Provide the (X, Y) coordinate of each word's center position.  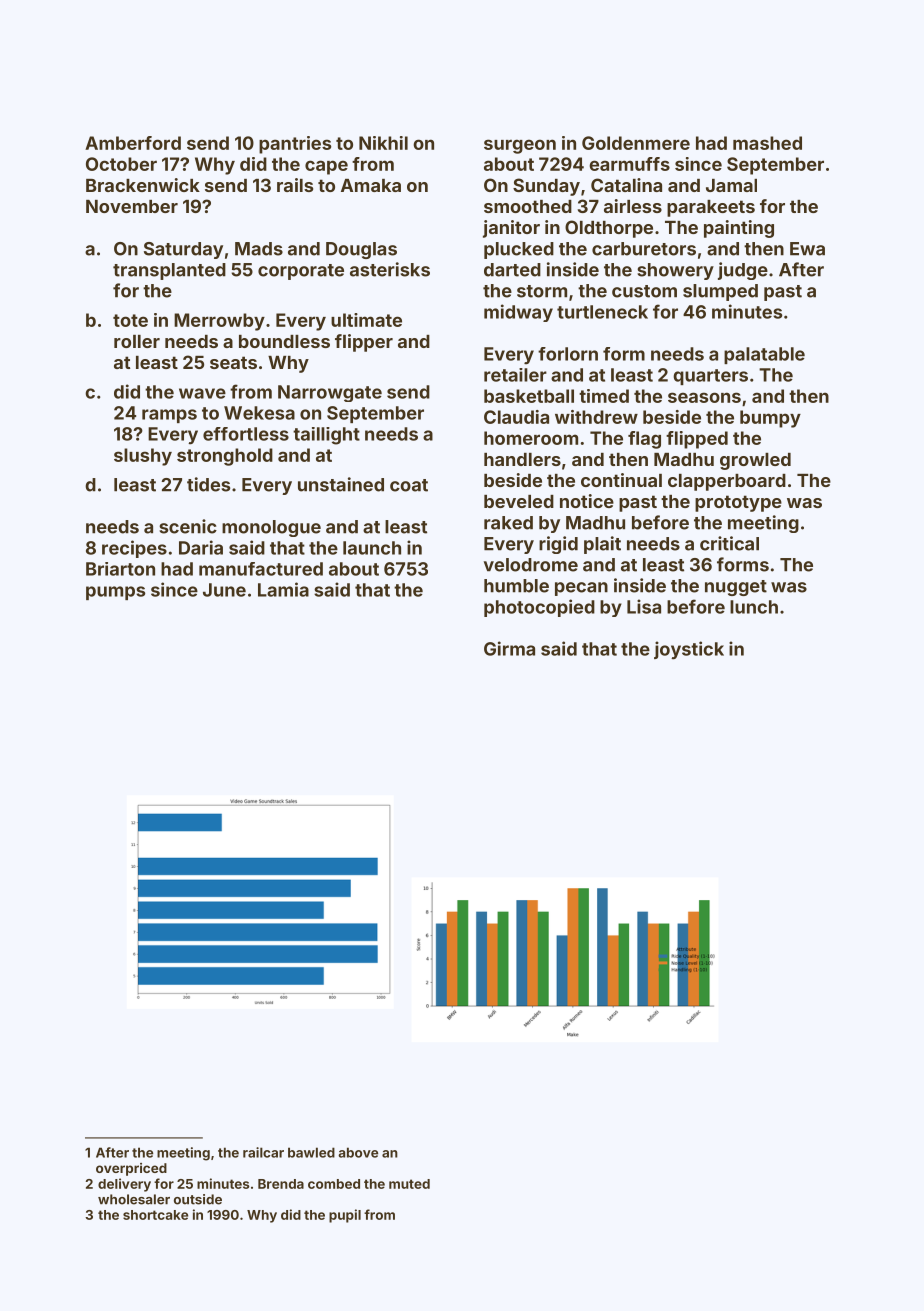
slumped (720, 292)
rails (295, 185)
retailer (515, 375)
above (358, 1152)
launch (372, 548)
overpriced (131, 1169)
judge (743, 271)
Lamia (283, 589)
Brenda (281, 1184)
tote (130, 320)
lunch (754, 607)
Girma (509, 648)
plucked (519, 250)
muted (409, 1184)
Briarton (120, 569)
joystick (689, 650)
